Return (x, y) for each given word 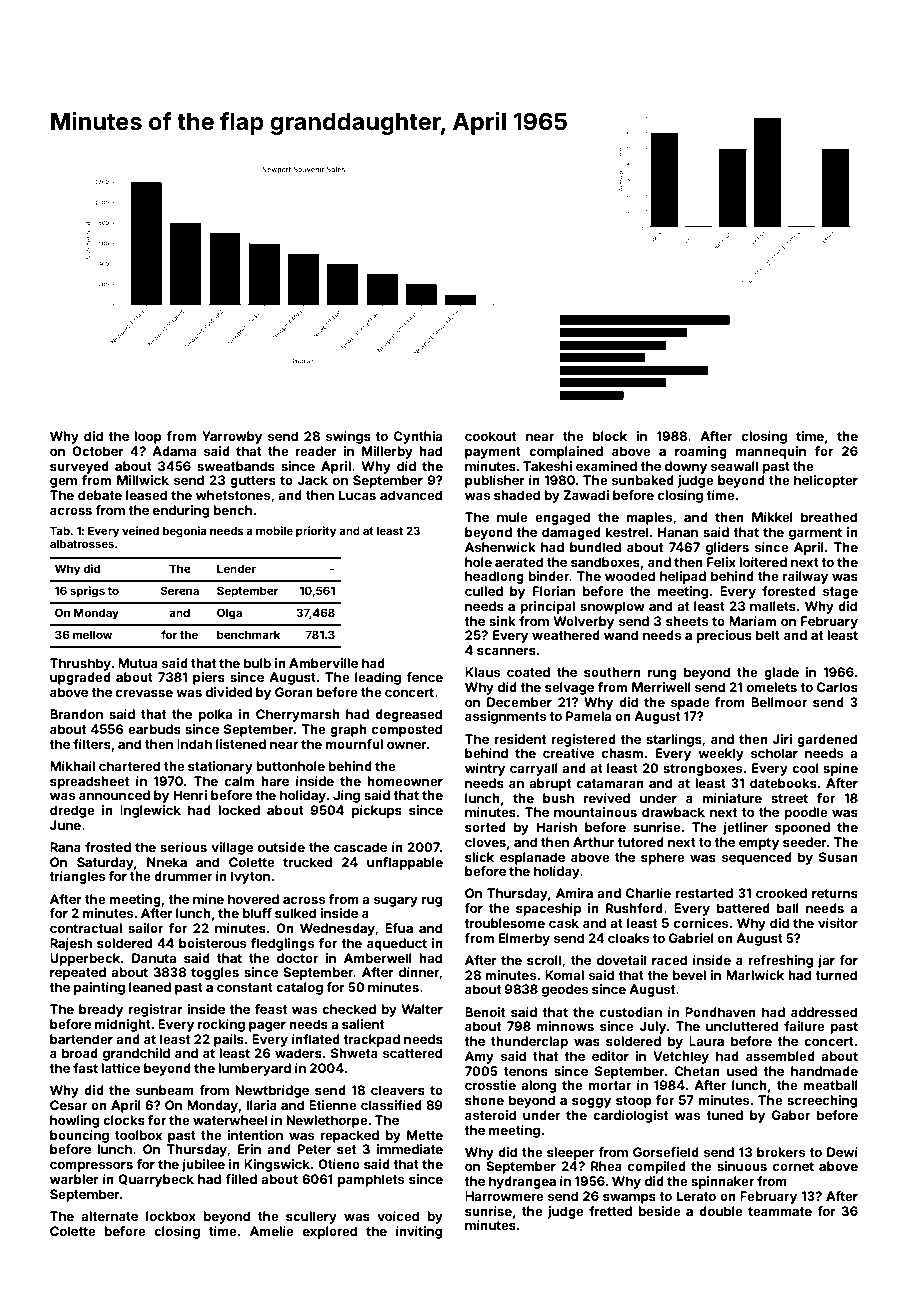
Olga (229, 614)
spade (690, 703)
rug (432, 902)
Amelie (272, 1231)
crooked (781, 893)
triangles (77, 877)
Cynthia (418, 437)
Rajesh (71, 944)
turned (836, 975)
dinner (419, 972)
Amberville (323, 663)
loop (148, 437)
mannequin (771, 452)
